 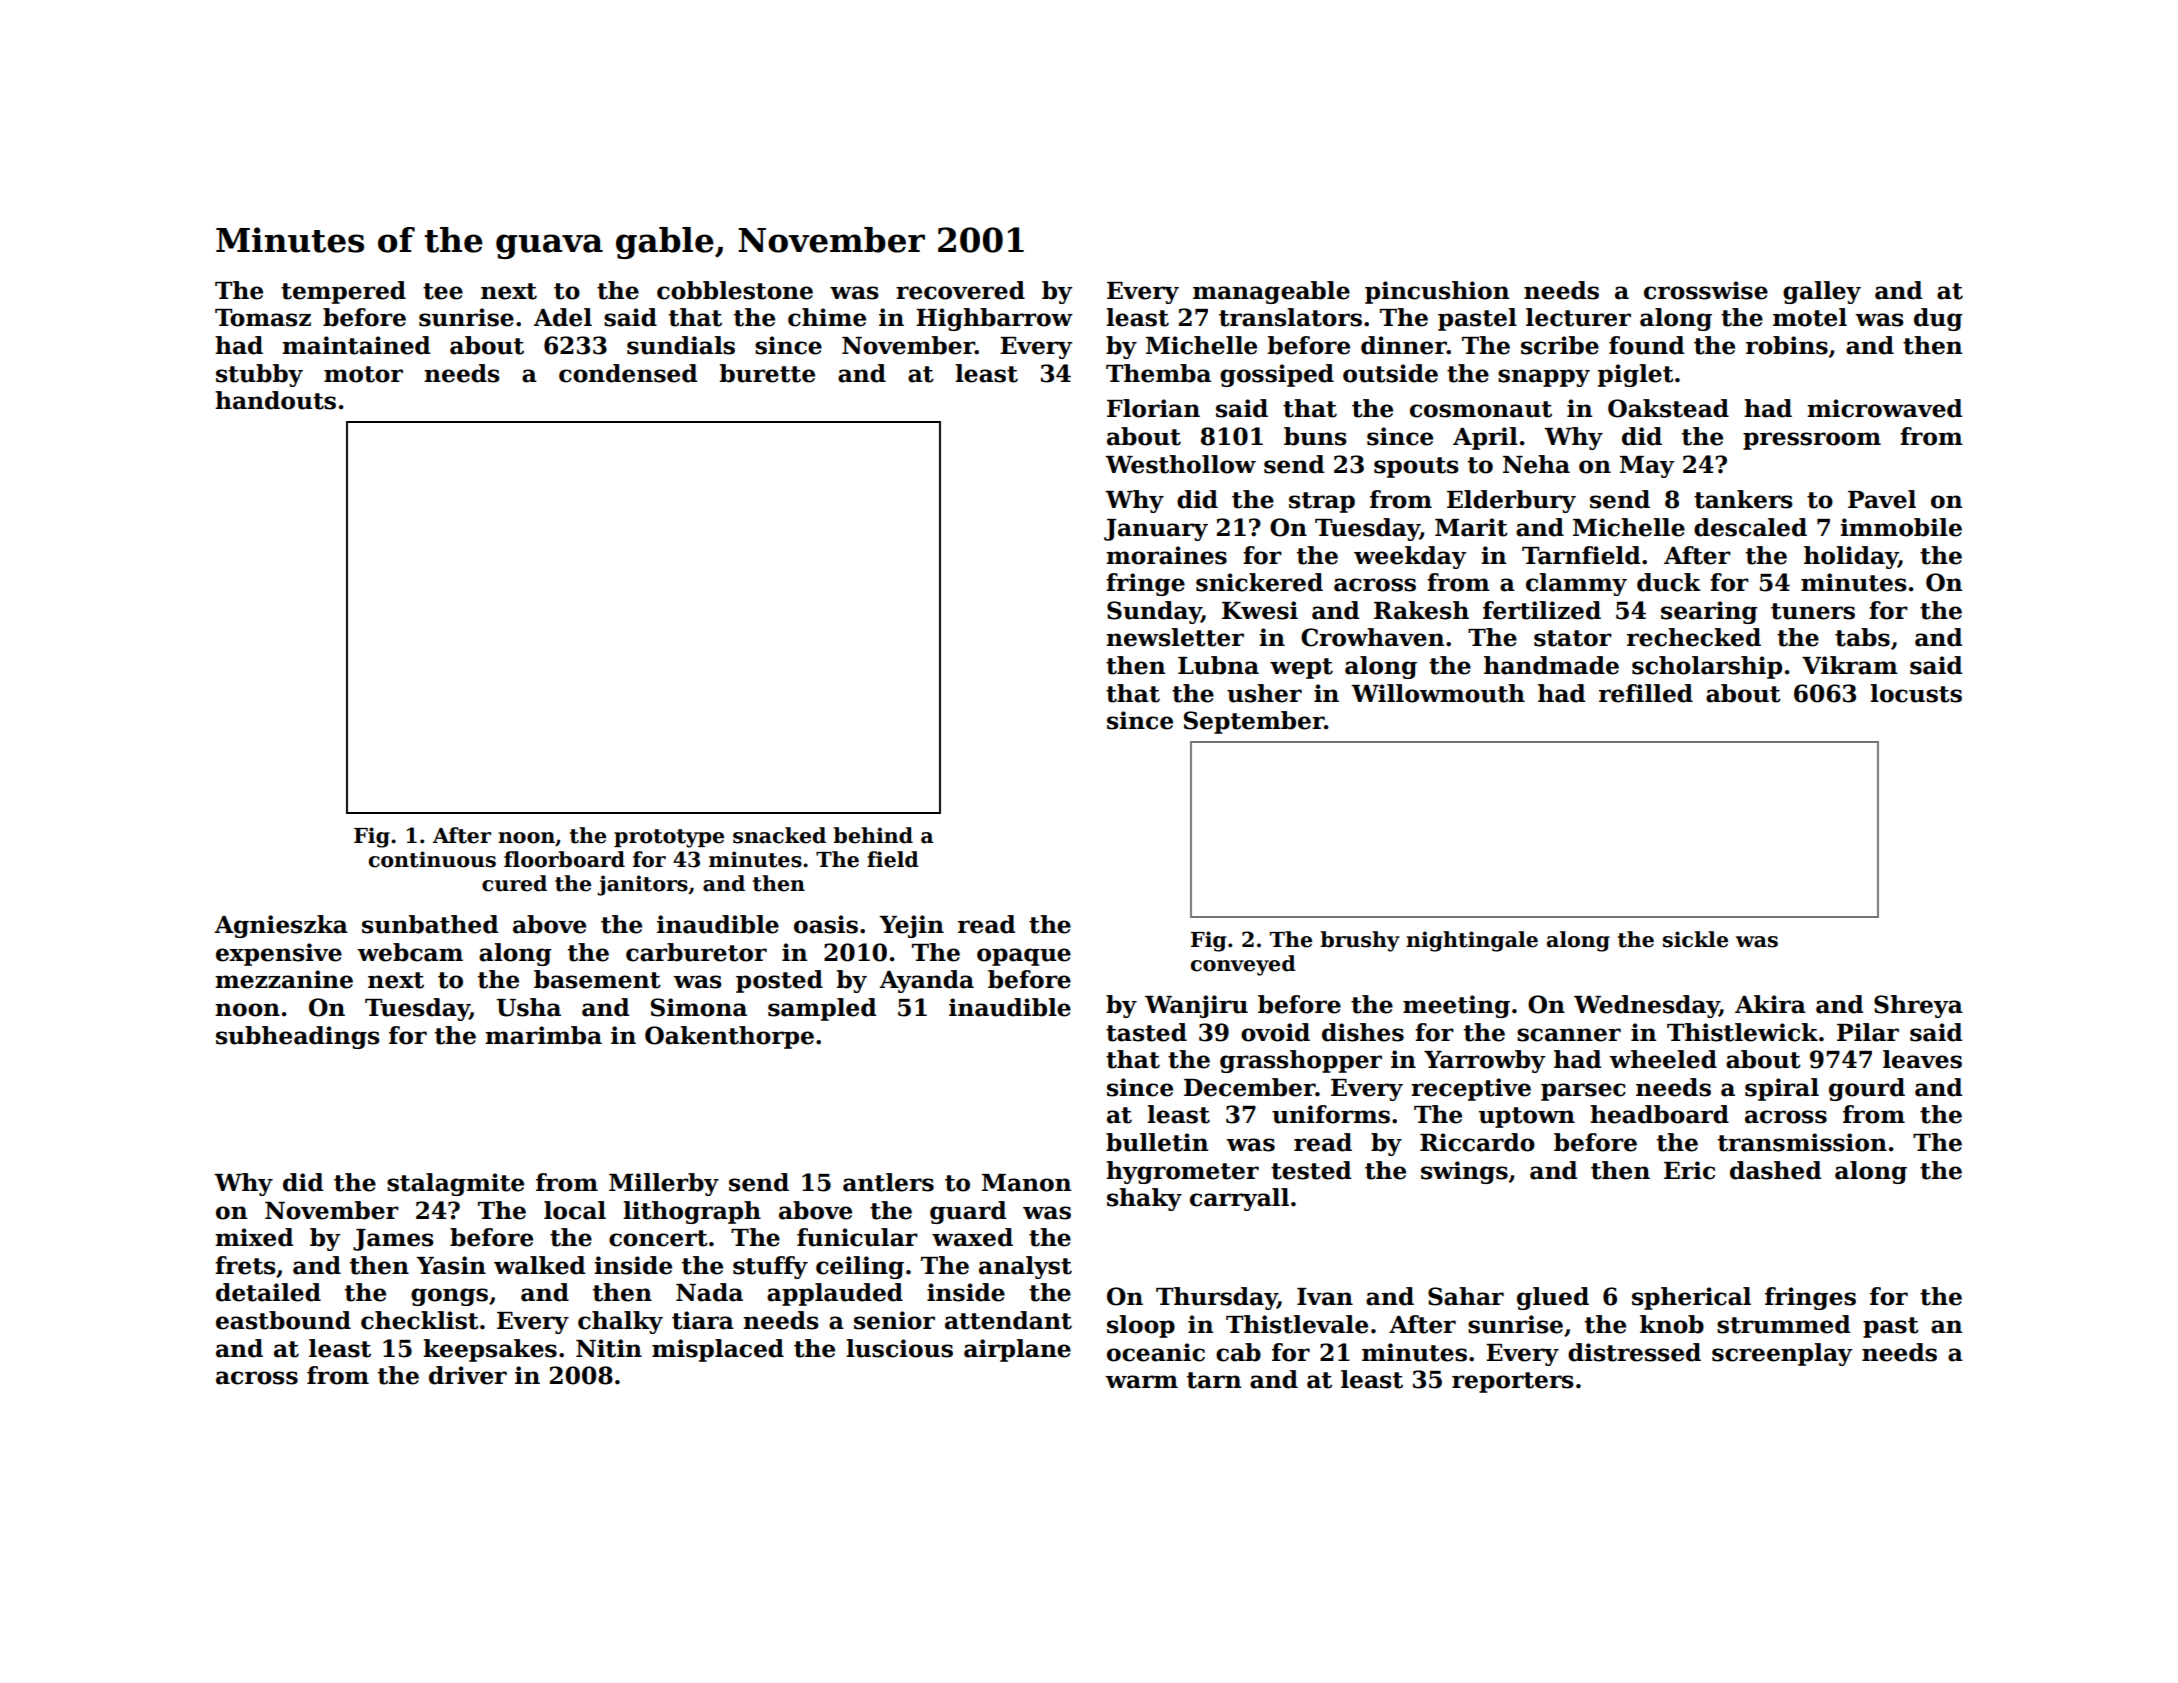 I want to click on robins, so click(x=1787, y=345).
